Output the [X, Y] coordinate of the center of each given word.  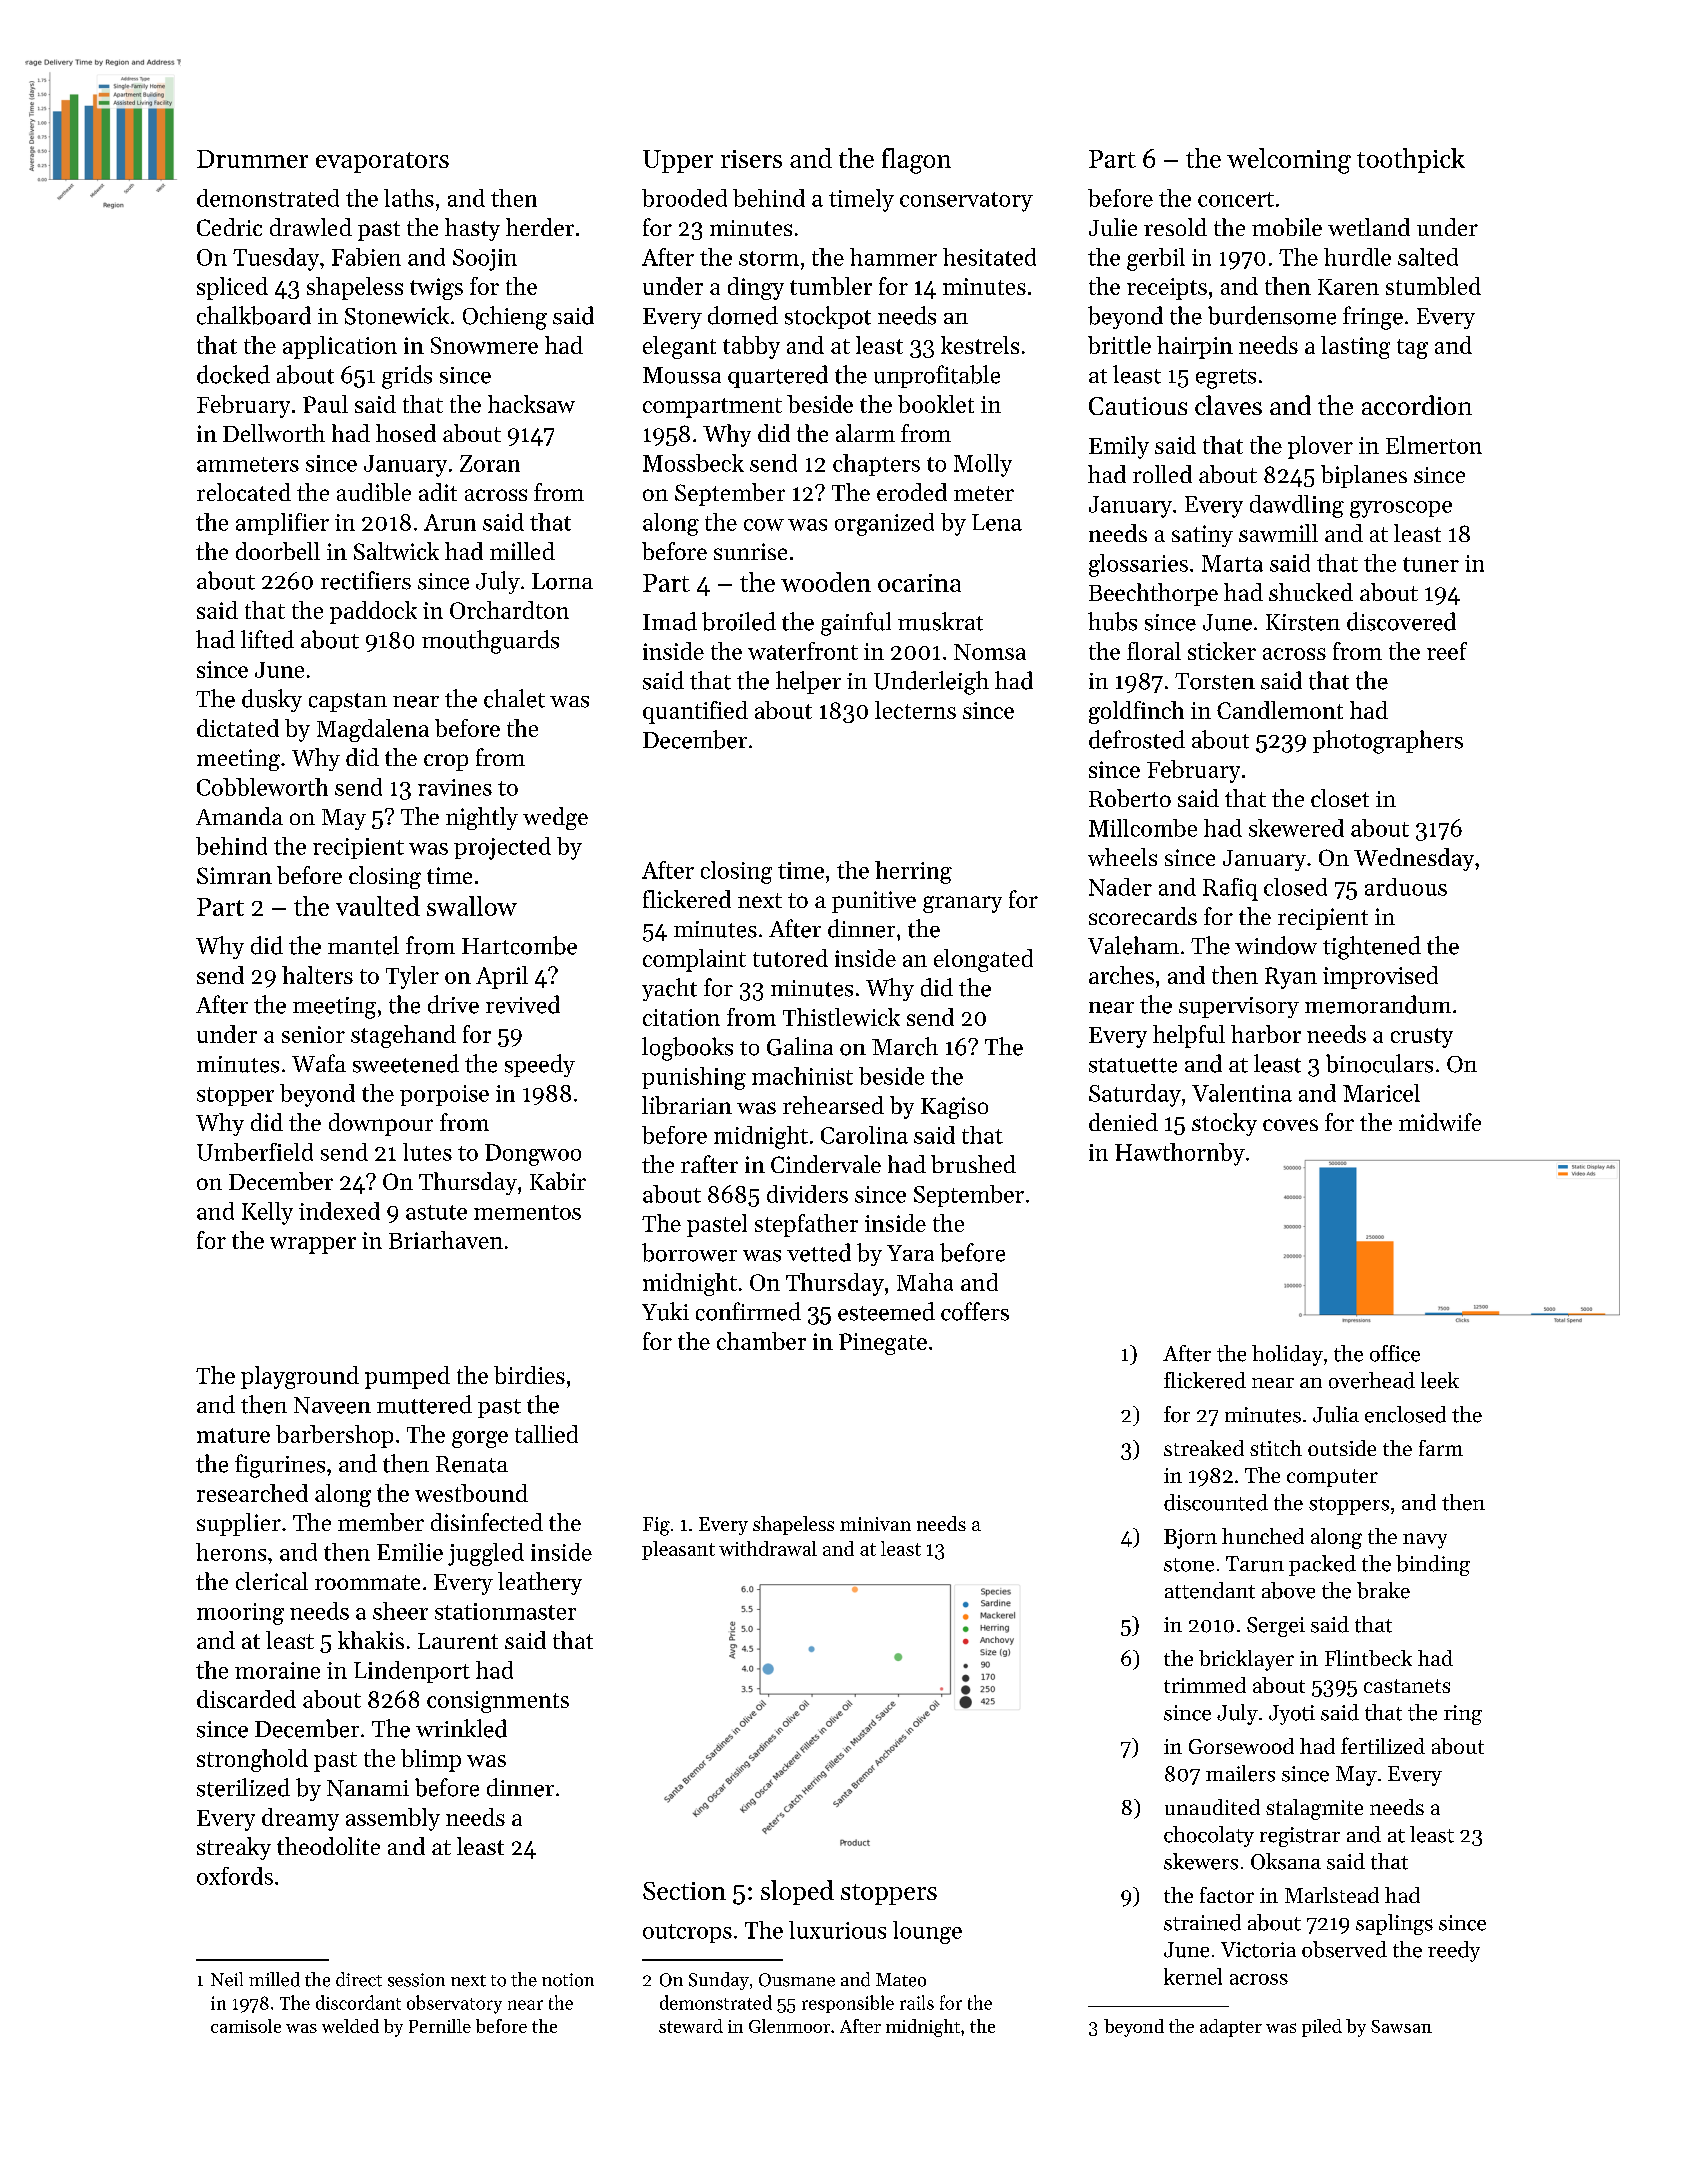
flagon [916, 161]
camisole [246, 2026]
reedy [1454, 1951]
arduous [1406, 887]
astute [436, 1212]
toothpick [1411, 160]
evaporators [382, 162]
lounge [927, 1932]
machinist [802, 1076]
